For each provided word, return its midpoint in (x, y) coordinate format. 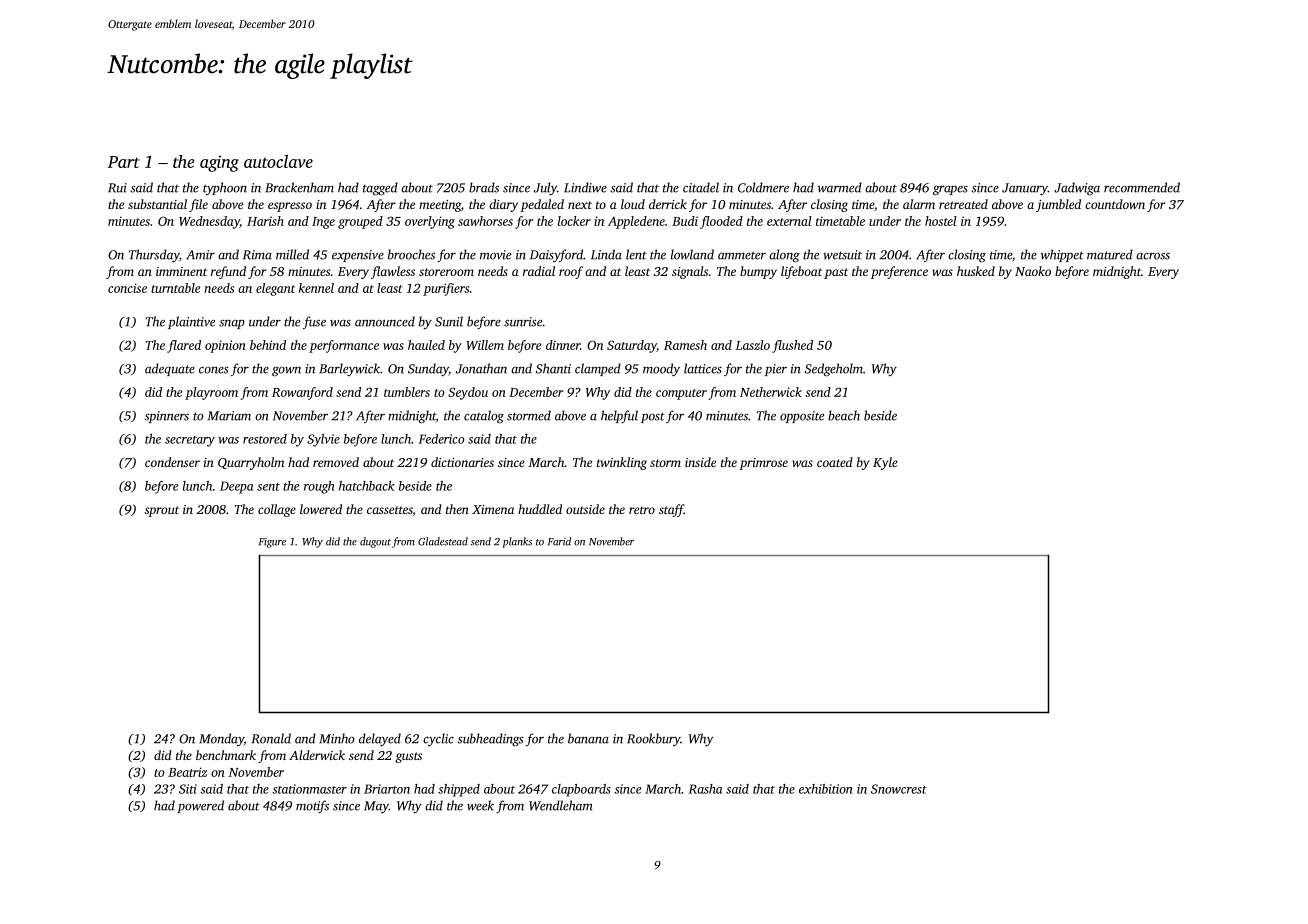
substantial (157, 204)
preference (899, 272)
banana (588, 738)
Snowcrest (899, 789)
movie (495, 255)
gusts (408, 757)
